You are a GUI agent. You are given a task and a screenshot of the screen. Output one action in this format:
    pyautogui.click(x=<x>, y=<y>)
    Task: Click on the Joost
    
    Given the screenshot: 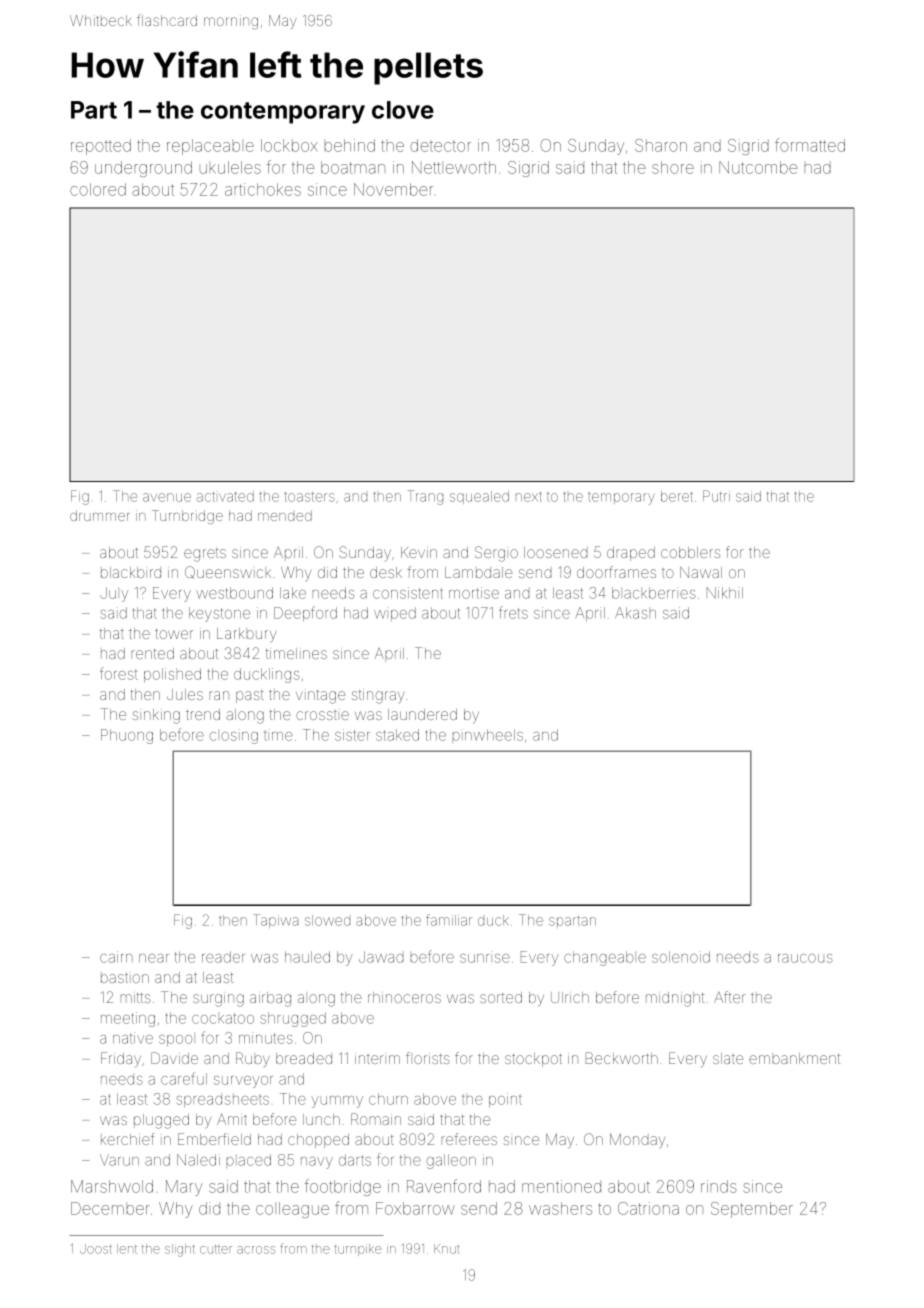 What is the action you would take?
    pyautogui.click(x=96, y=1249)
